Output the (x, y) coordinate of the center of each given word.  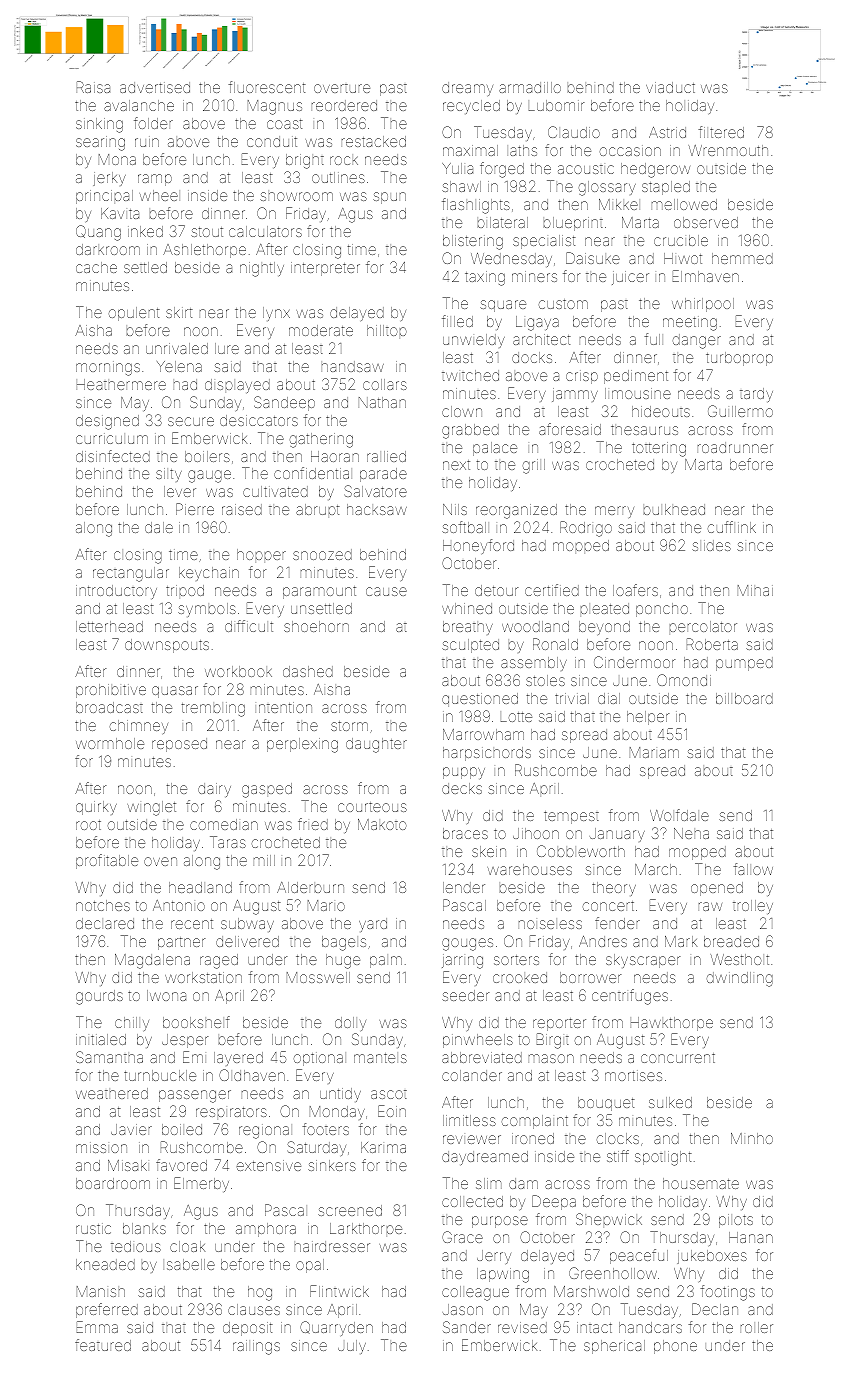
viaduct (670, 87)
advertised (155, 87)
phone (675, 1347)
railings (256, 1347)
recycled (471, 107)
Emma (97, 1327)
